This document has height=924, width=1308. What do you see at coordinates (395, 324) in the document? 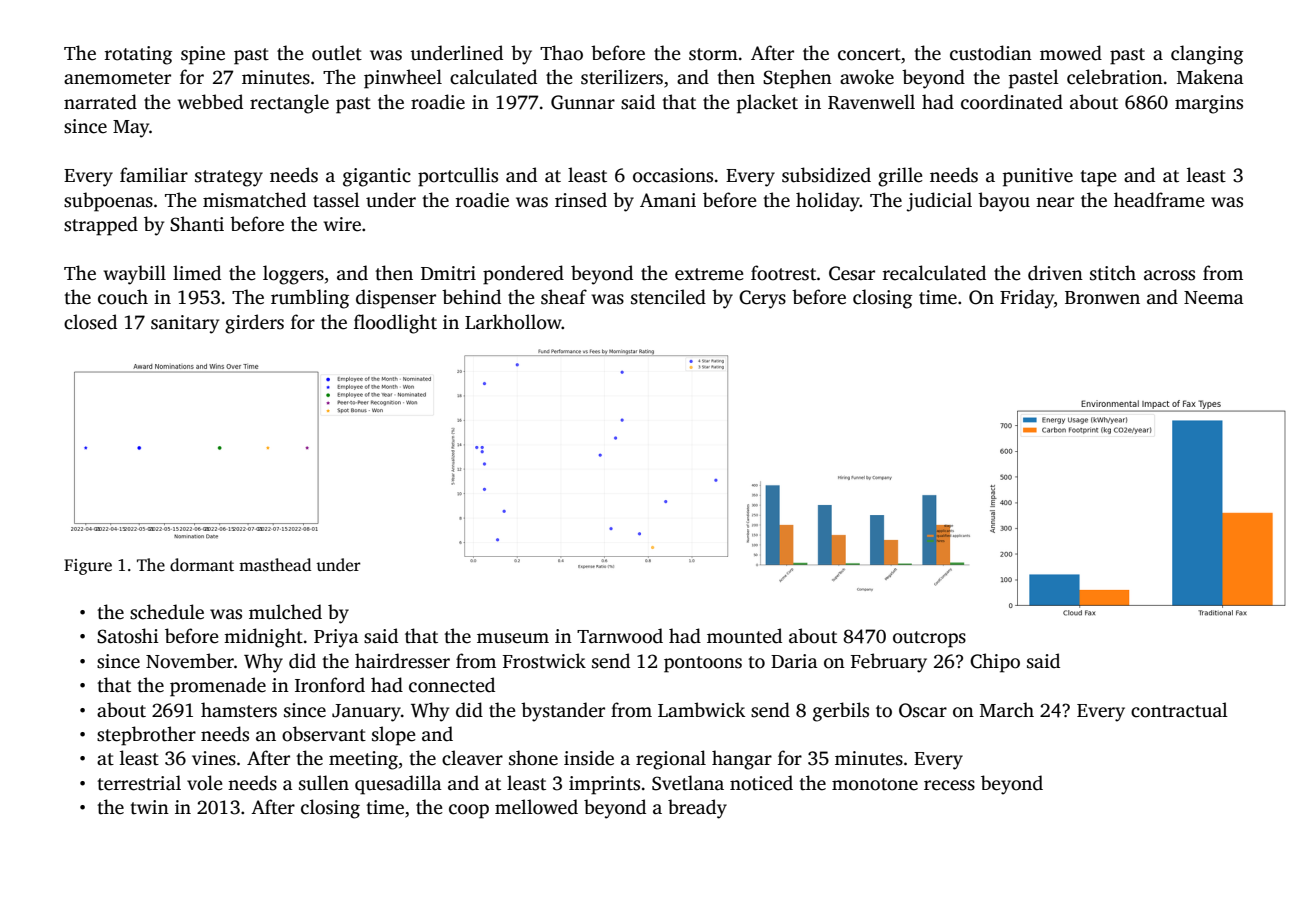
I see `floodlight` at bounding box center [395, 324].
